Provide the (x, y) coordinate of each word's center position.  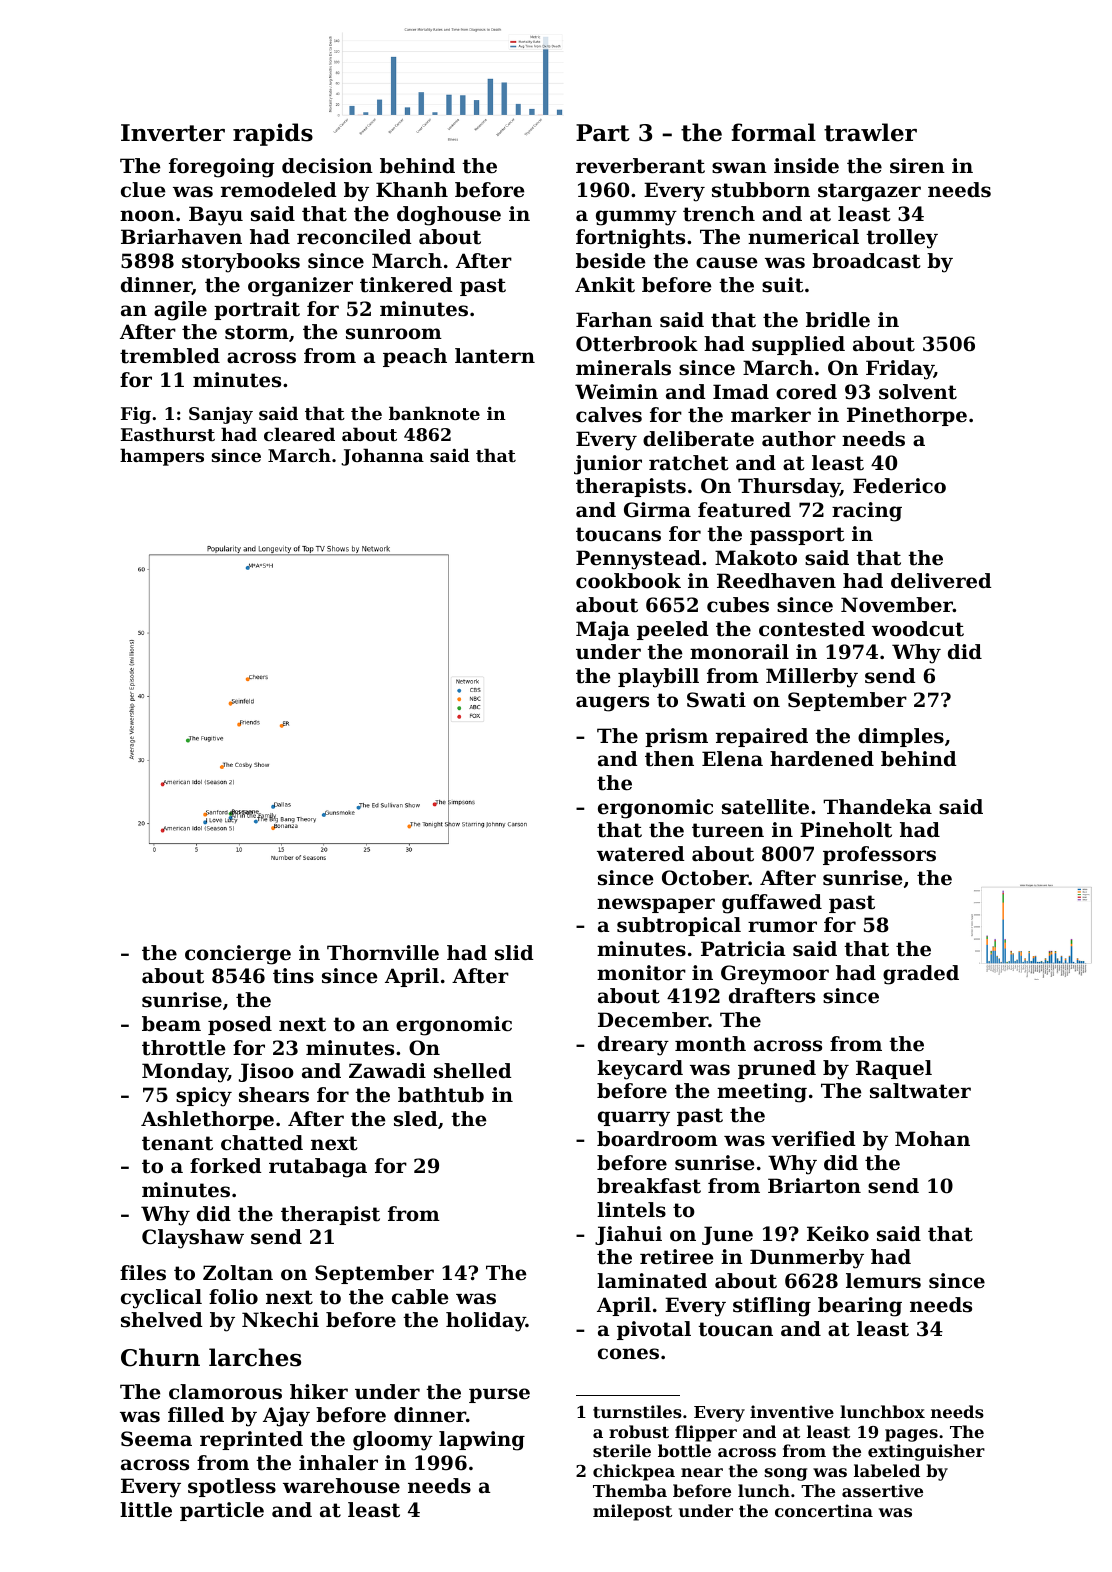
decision (327, 166)
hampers (162, 457)
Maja (603, 631)
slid (514, 953)
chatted (262, 1143)
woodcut (918, 629)
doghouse (449, 216)
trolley (902, 239)
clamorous (225, 1392)
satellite (765, 807)
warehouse (341, 1486)
